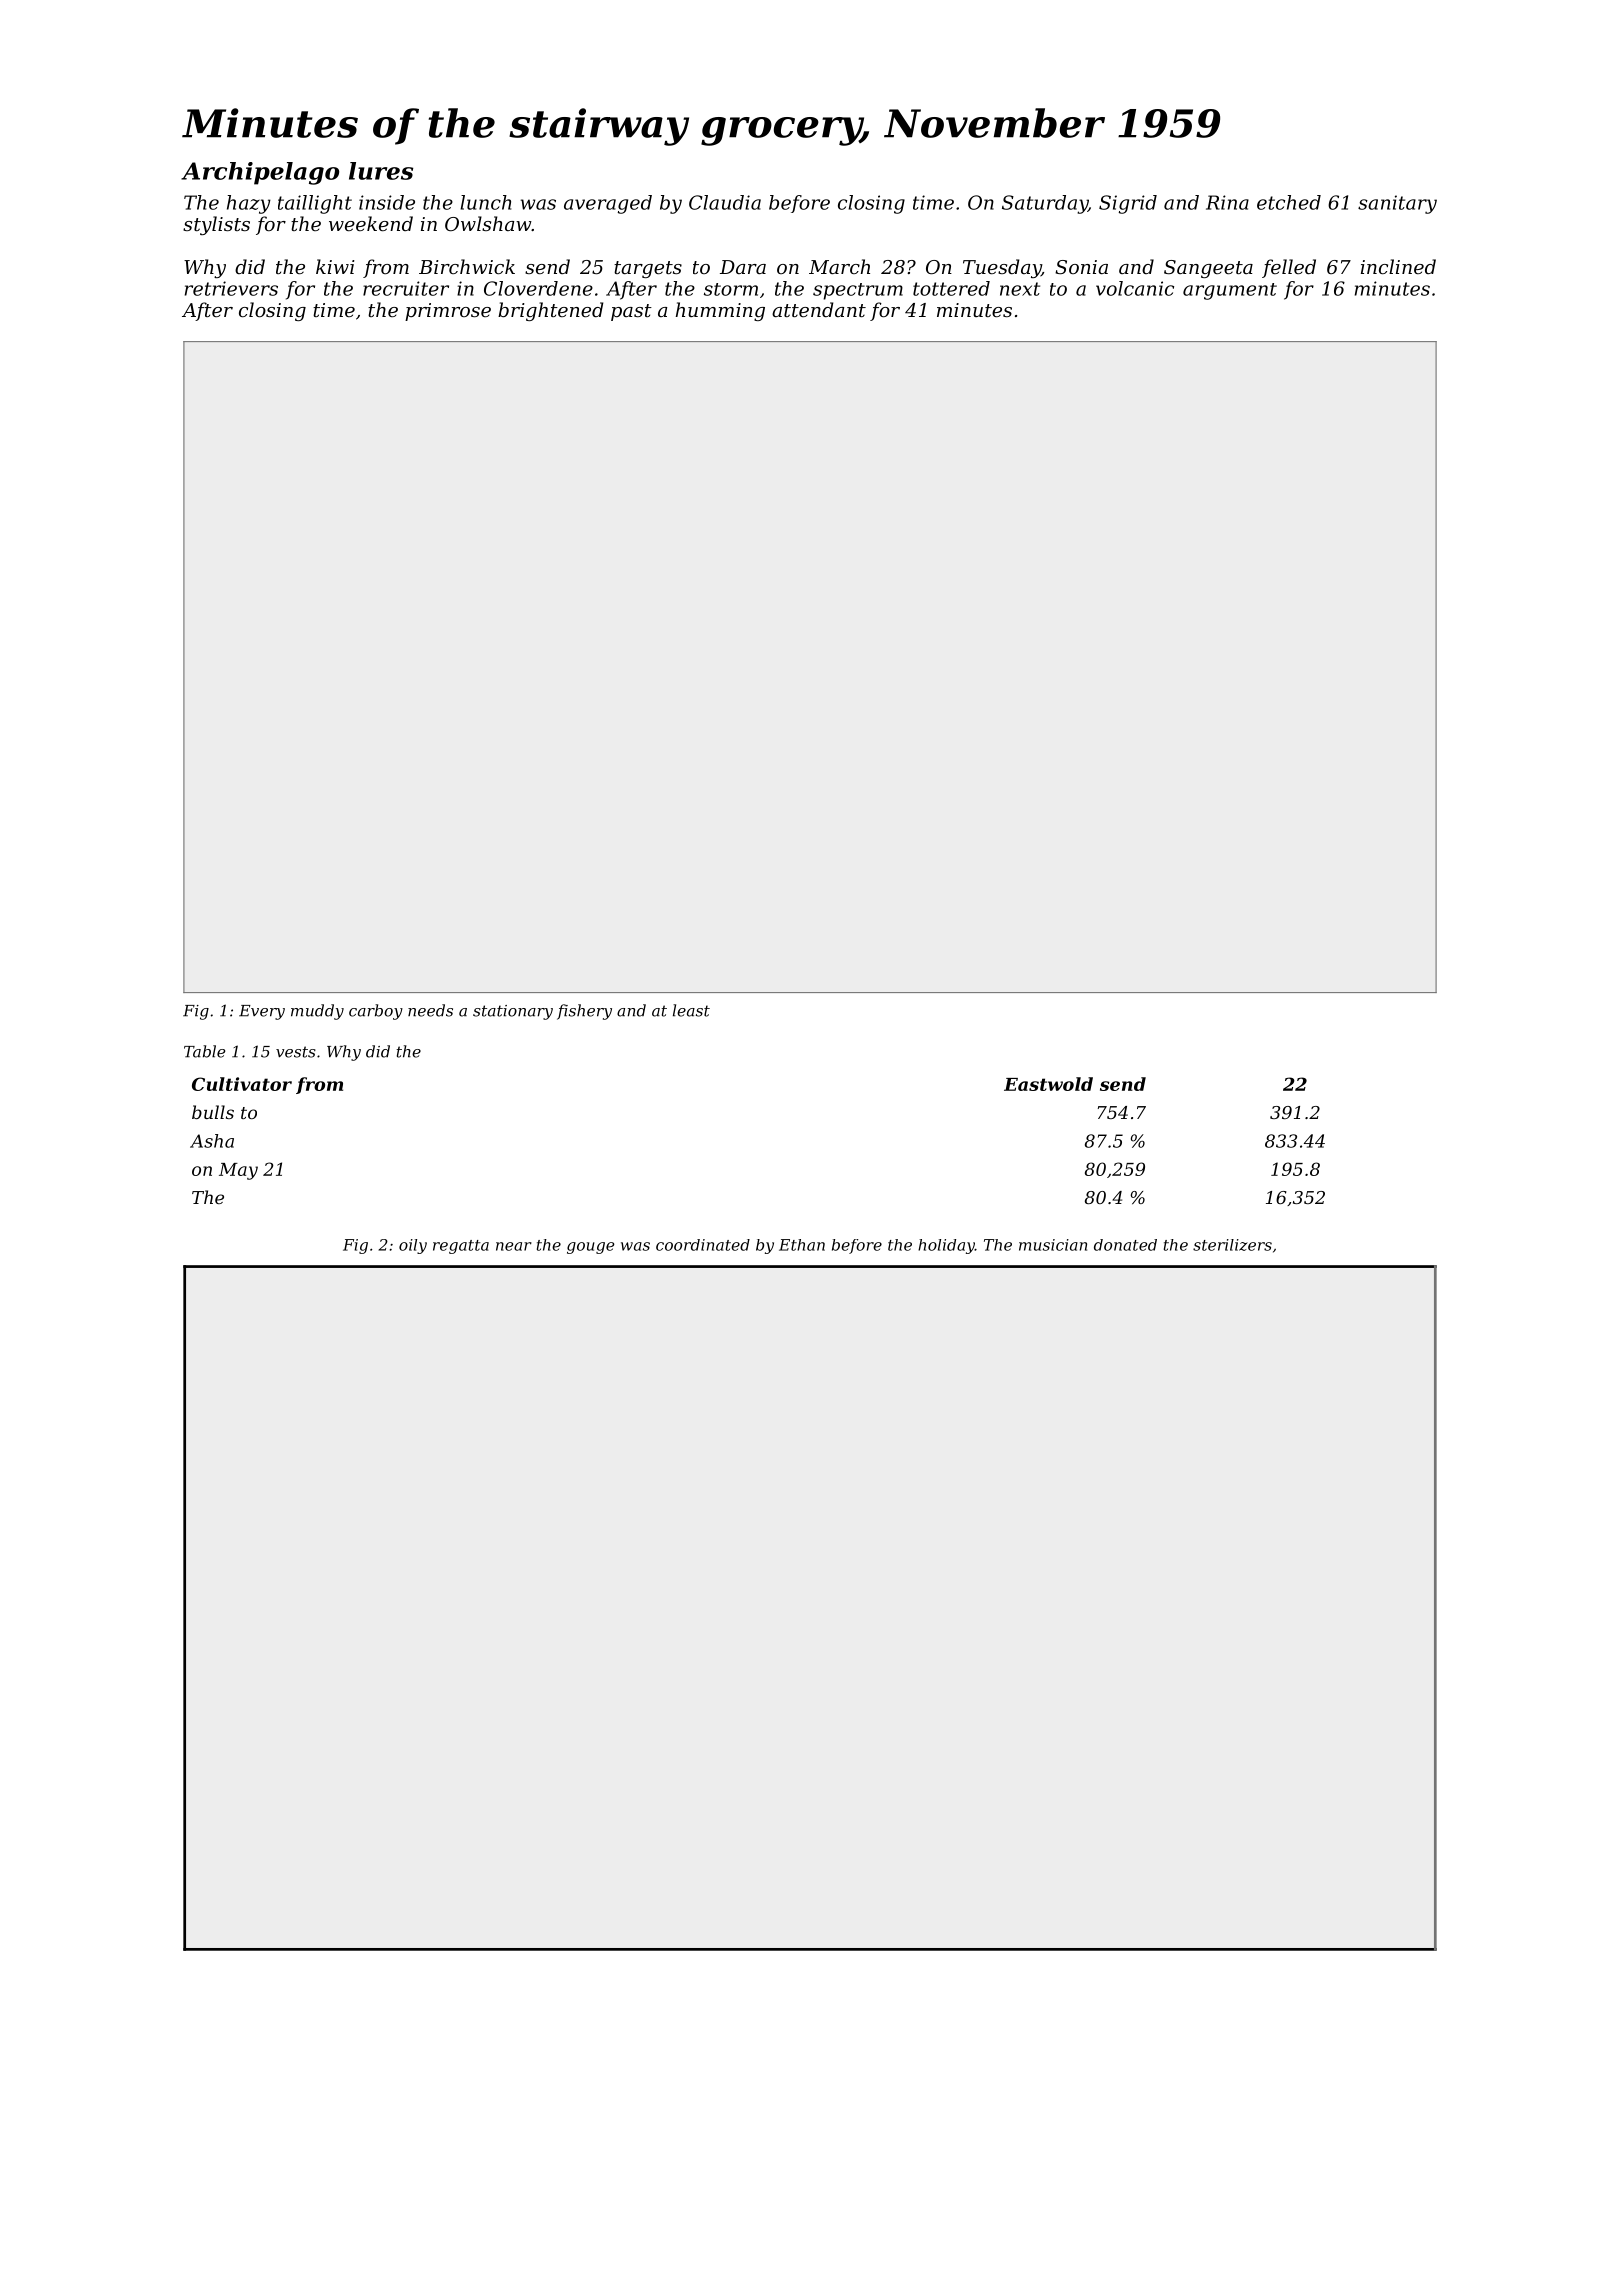 This image has height=2292, width=1620. I want to click on humming, so click(720, 311).
